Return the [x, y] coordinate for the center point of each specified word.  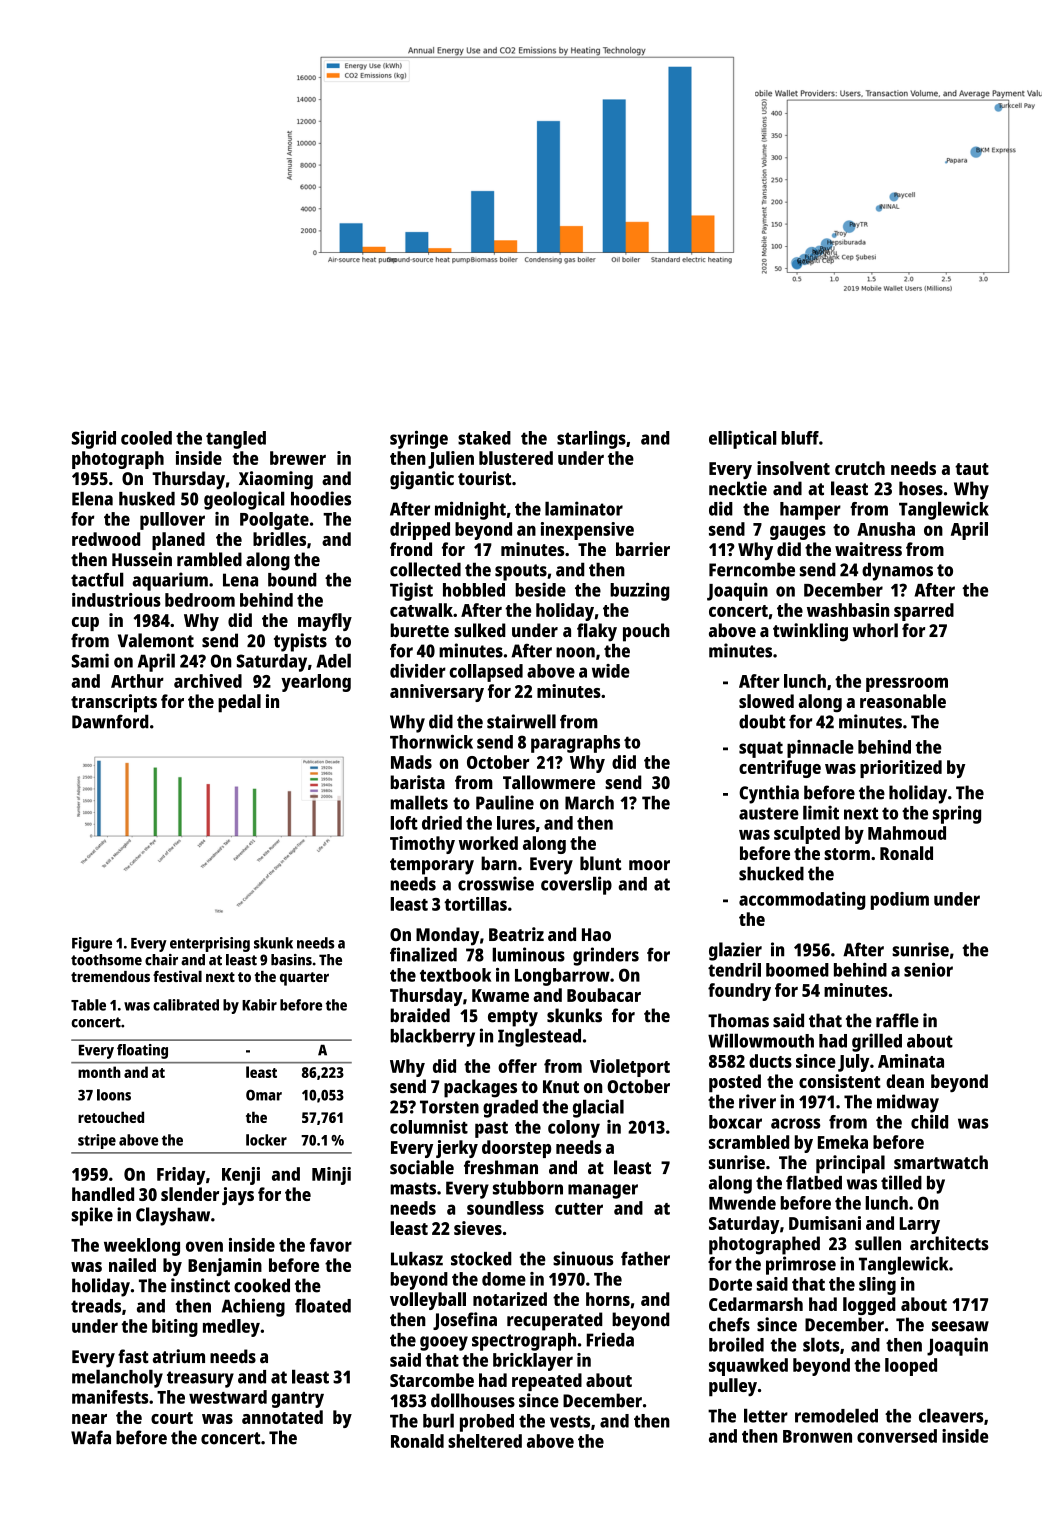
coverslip [576, 885]
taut [972, 469]
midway [908, 1103]
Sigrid [94, 439]
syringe [419, 439]
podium [900, 901]
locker [266, 1140]
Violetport [630, 1068]
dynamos [897, 571]
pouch [646, 632]
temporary [432, 866]
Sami [90, 660]
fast [133, 1356]
